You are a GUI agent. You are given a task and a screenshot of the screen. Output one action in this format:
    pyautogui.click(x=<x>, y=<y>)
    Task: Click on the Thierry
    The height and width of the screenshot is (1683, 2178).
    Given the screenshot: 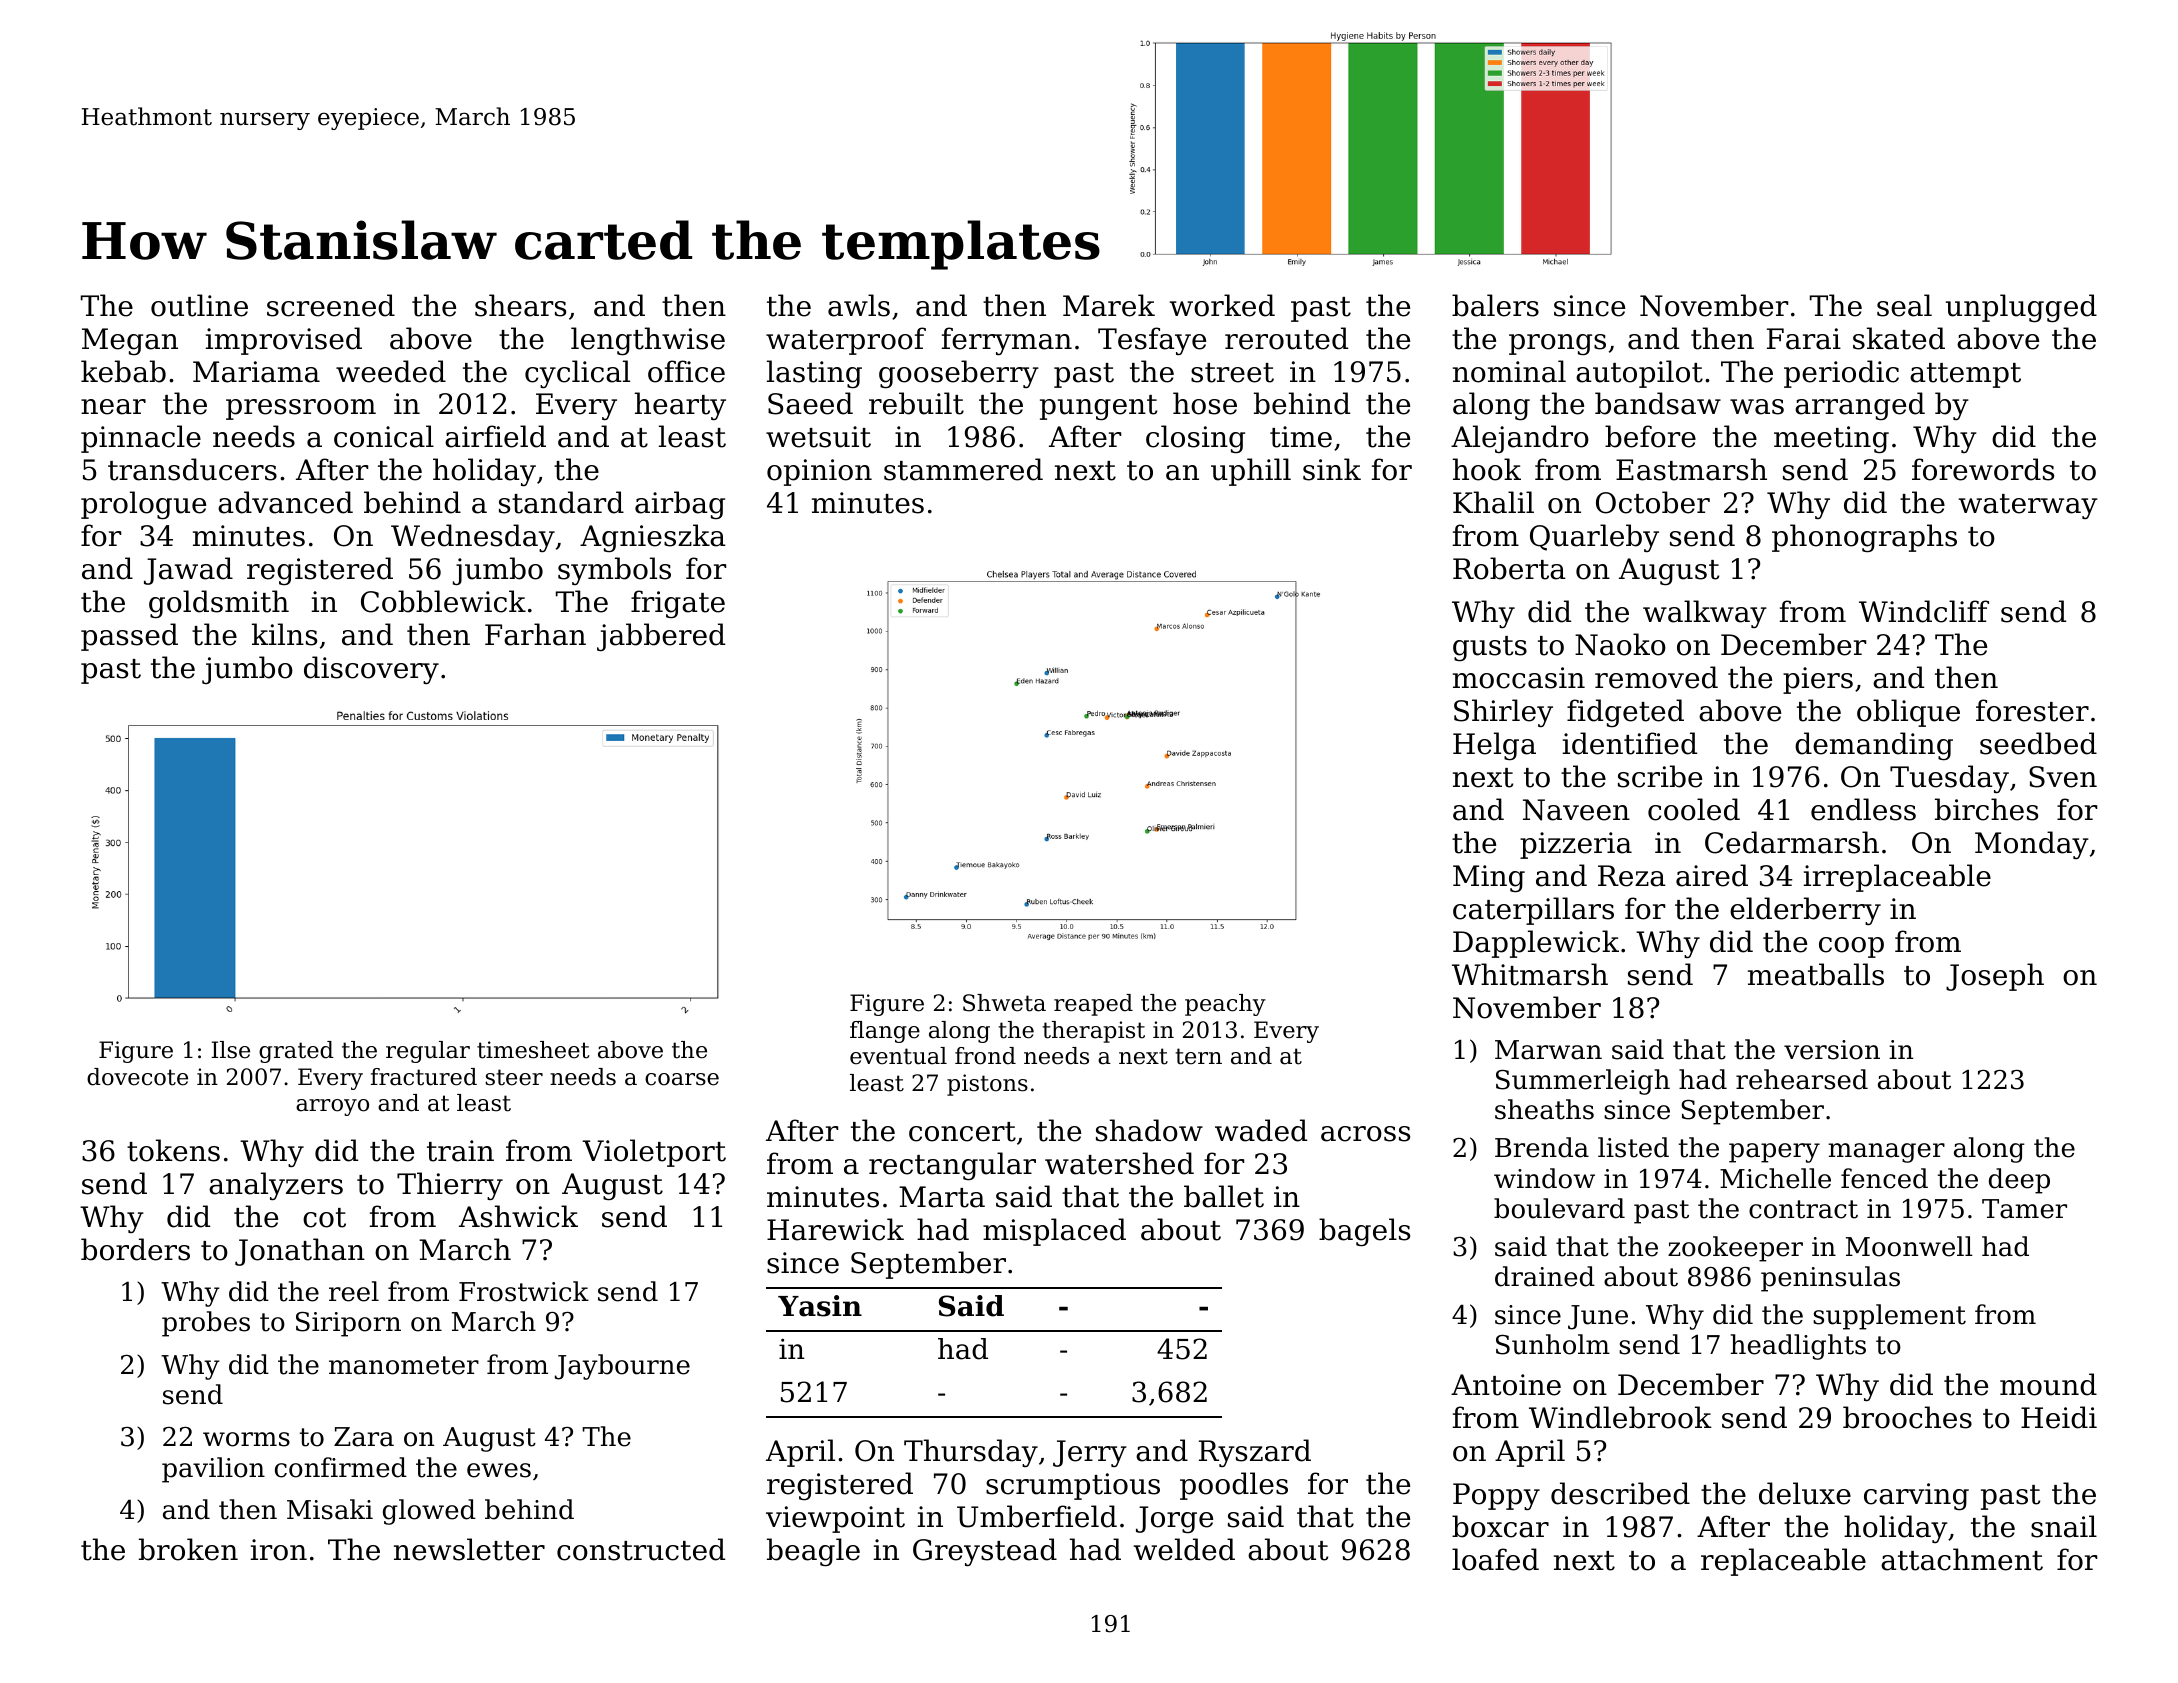 What is the action you would take?
    pyautogui.click(x=450, y=1186)
